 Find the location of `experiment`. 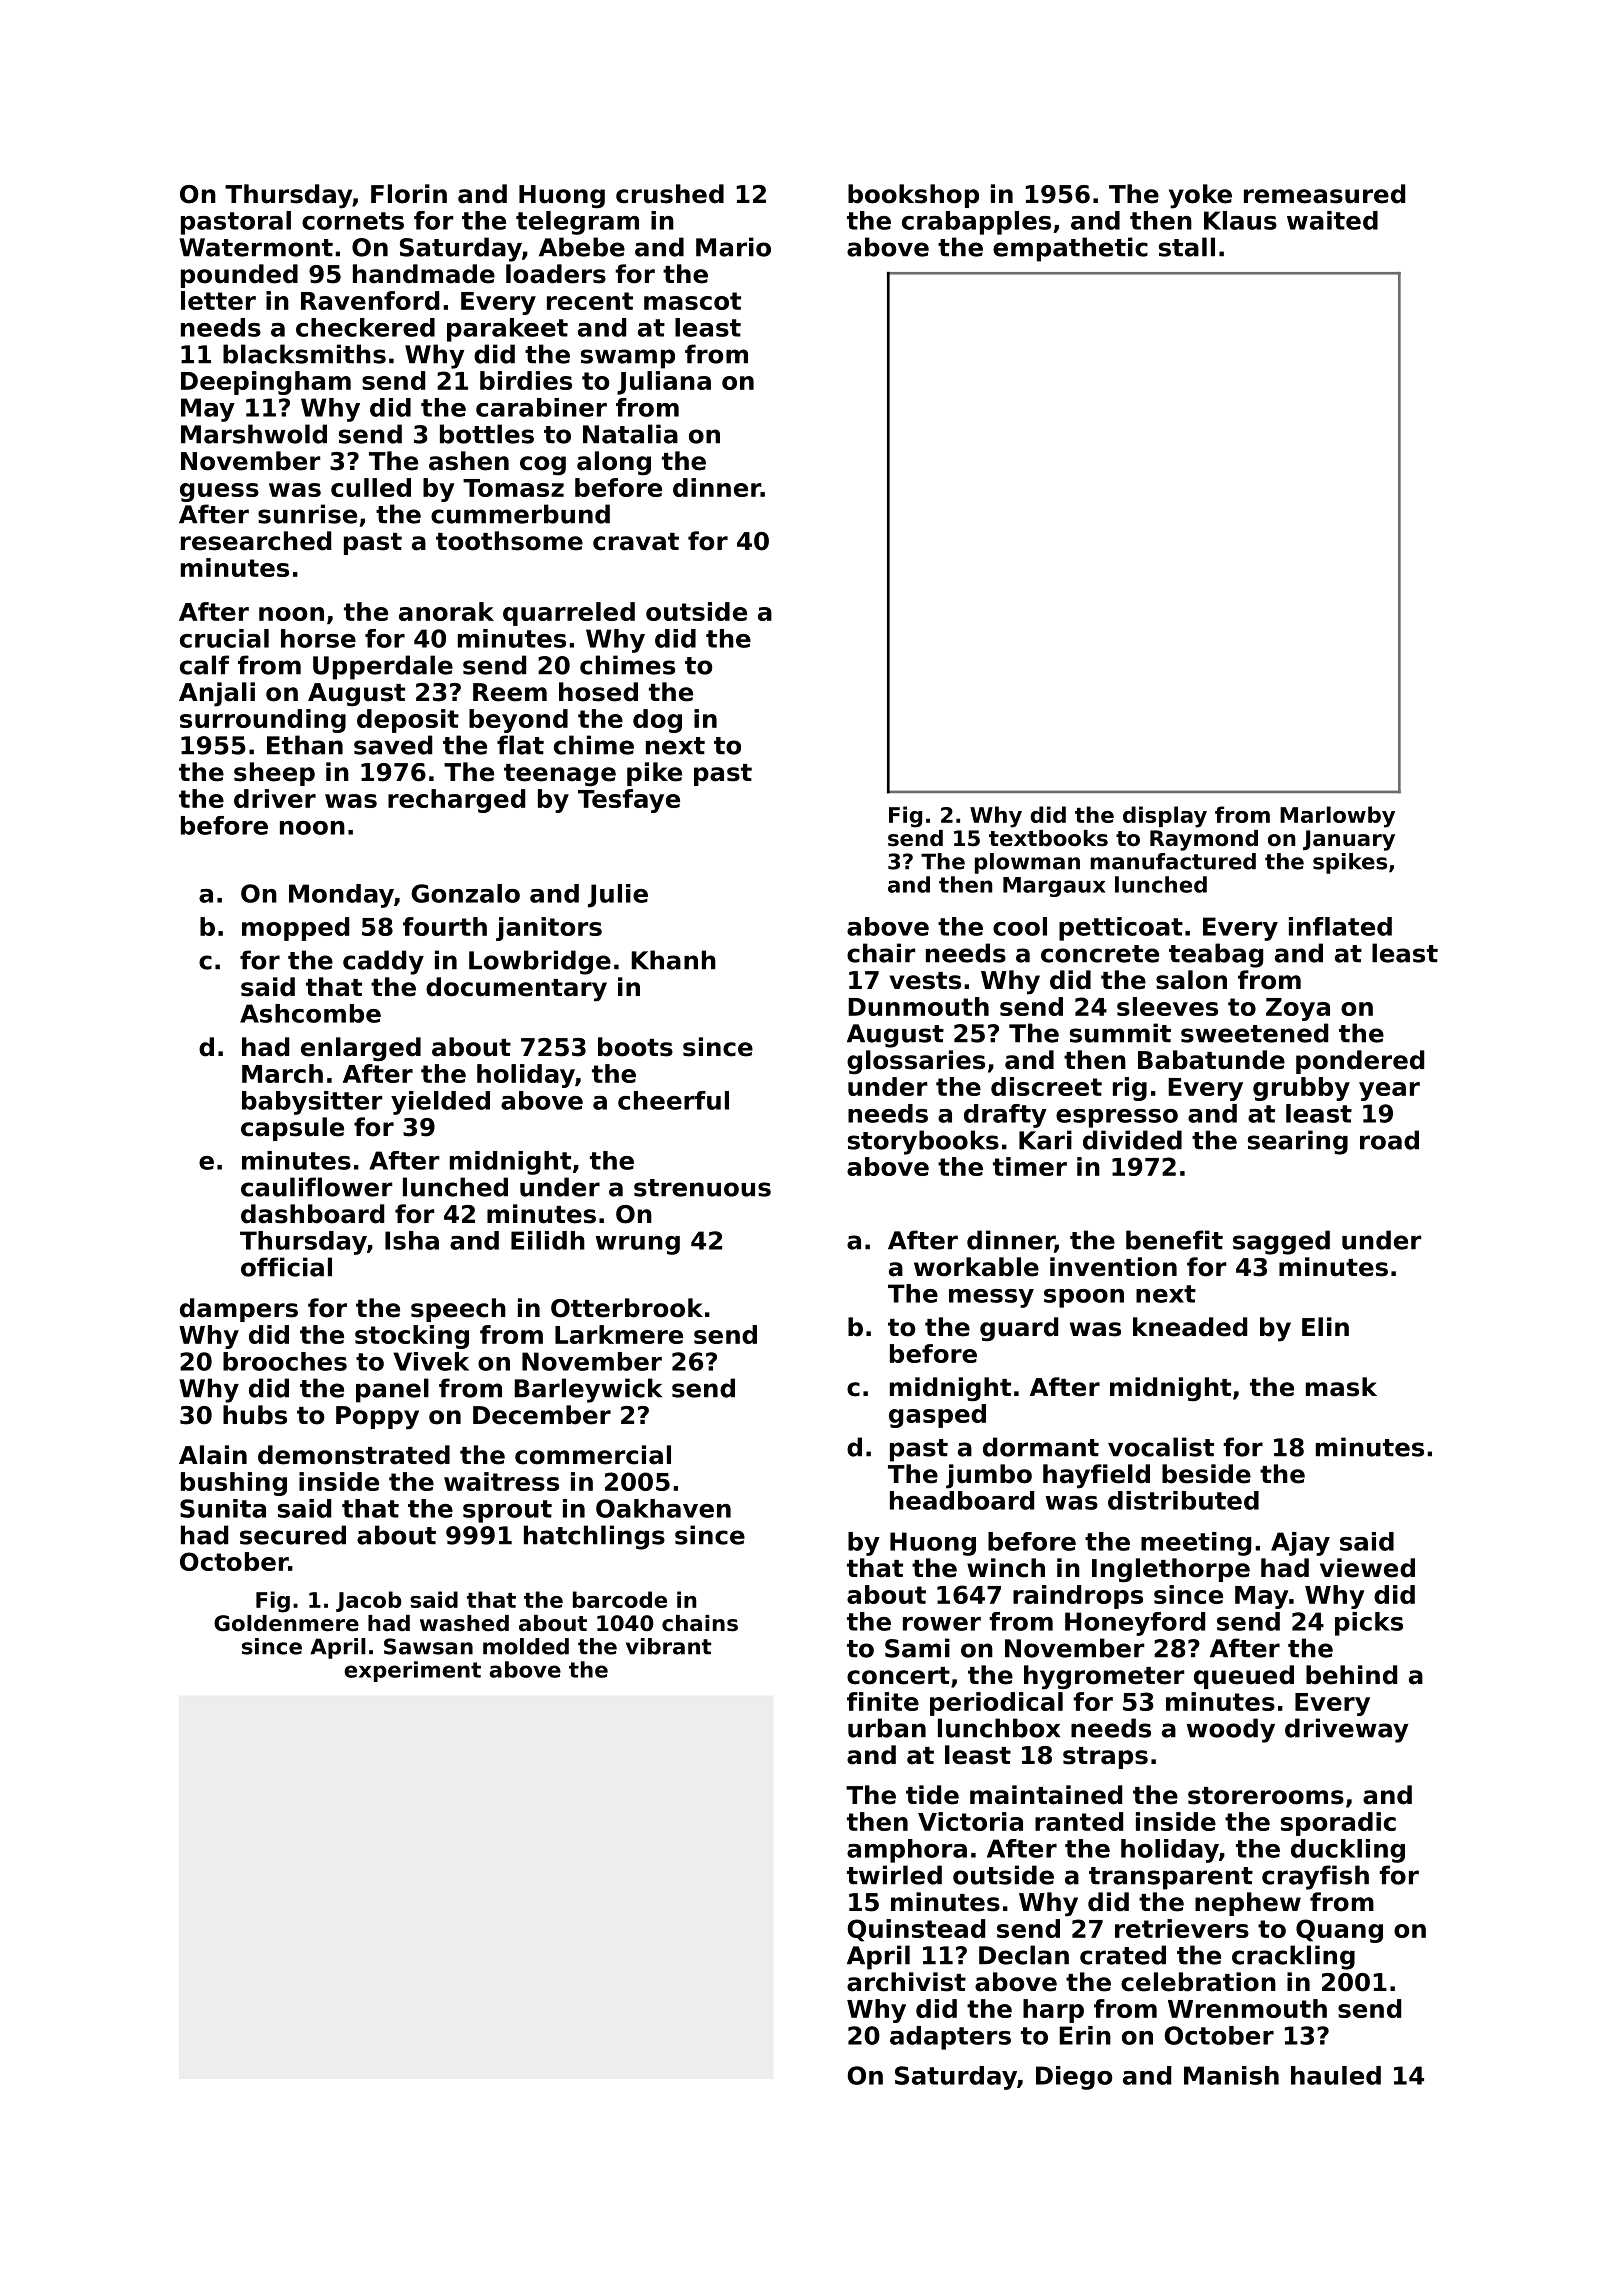

experiment is located at coordinates (412, 1671).
